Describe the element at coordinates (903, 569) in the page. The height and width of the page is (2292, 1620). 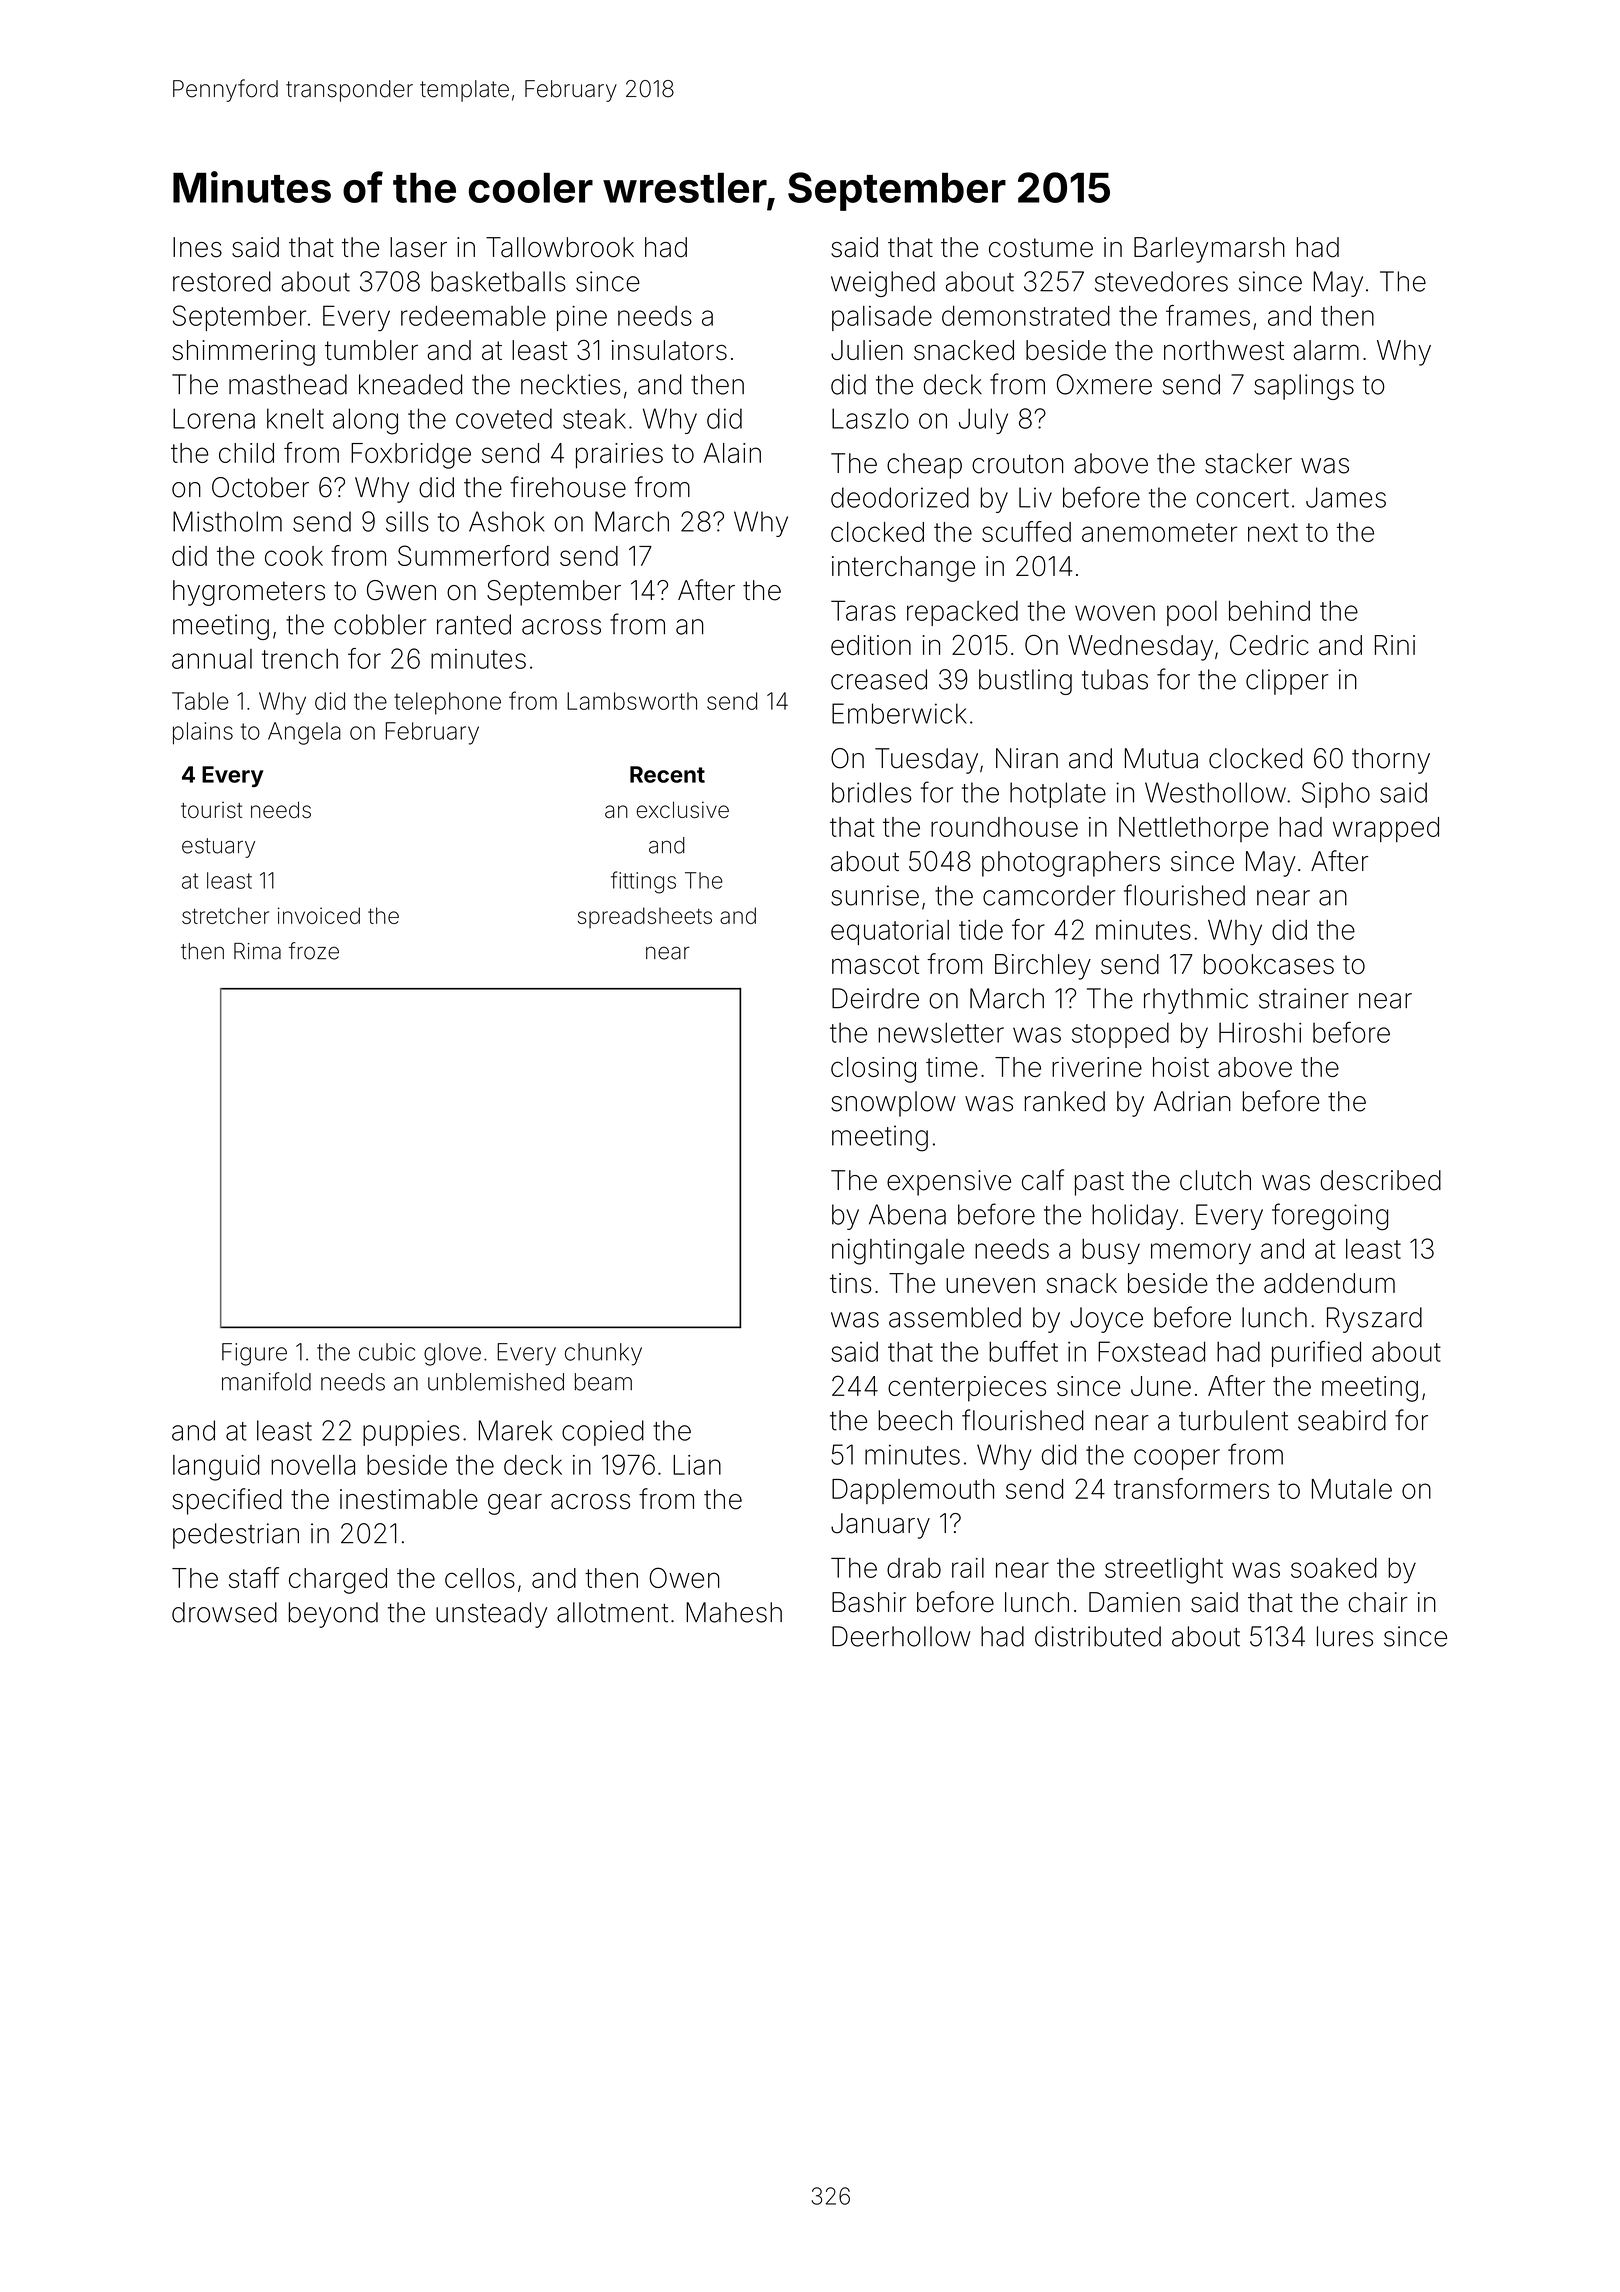
I see `interchange` at that location.
